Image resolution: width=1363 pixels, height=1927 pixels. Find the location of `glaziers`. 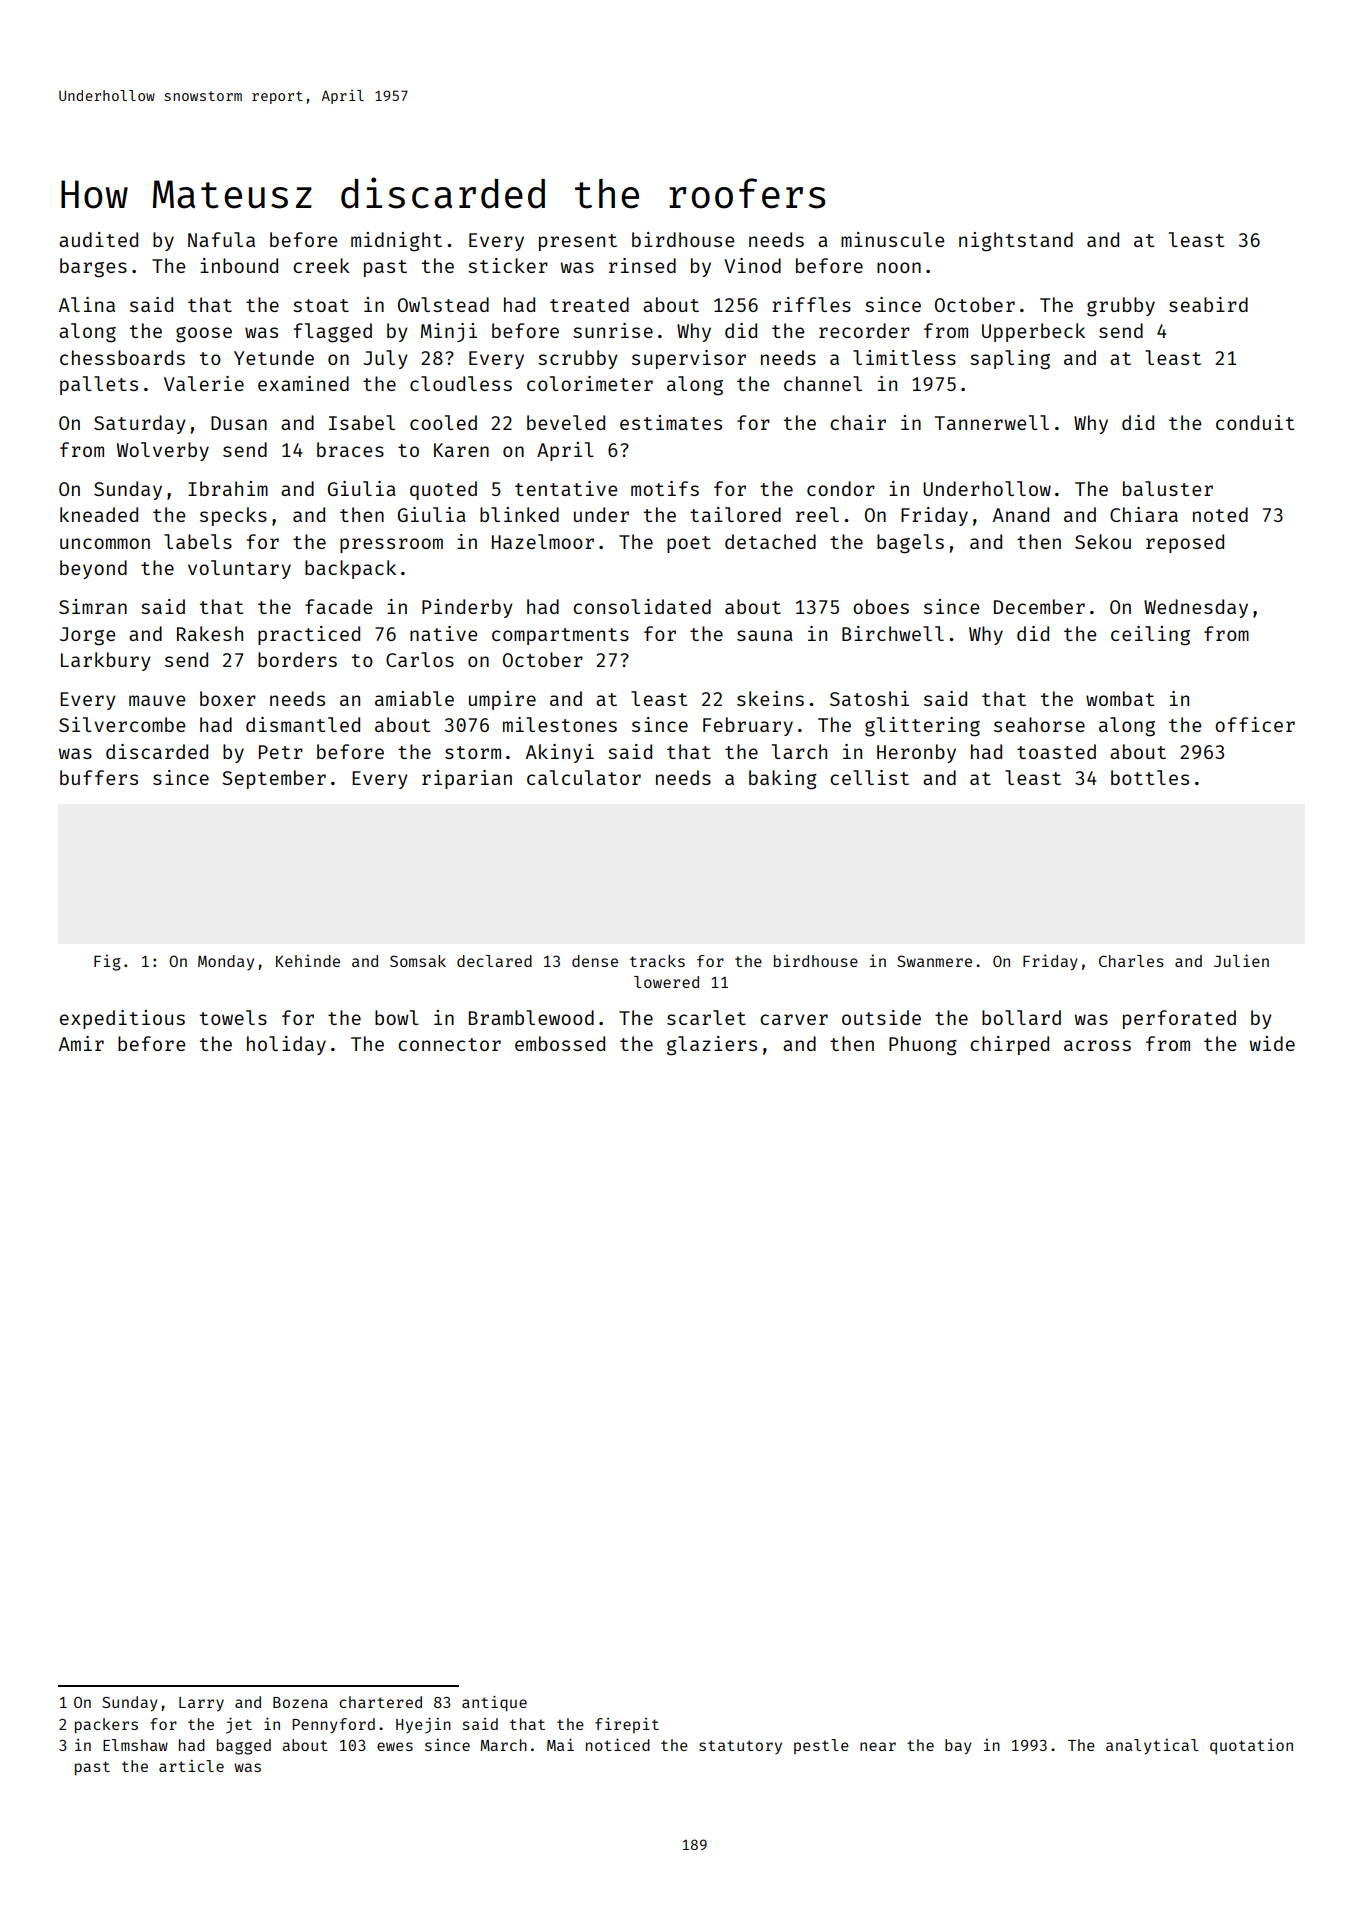

glaziers is located at coordinates (712, 1046).
